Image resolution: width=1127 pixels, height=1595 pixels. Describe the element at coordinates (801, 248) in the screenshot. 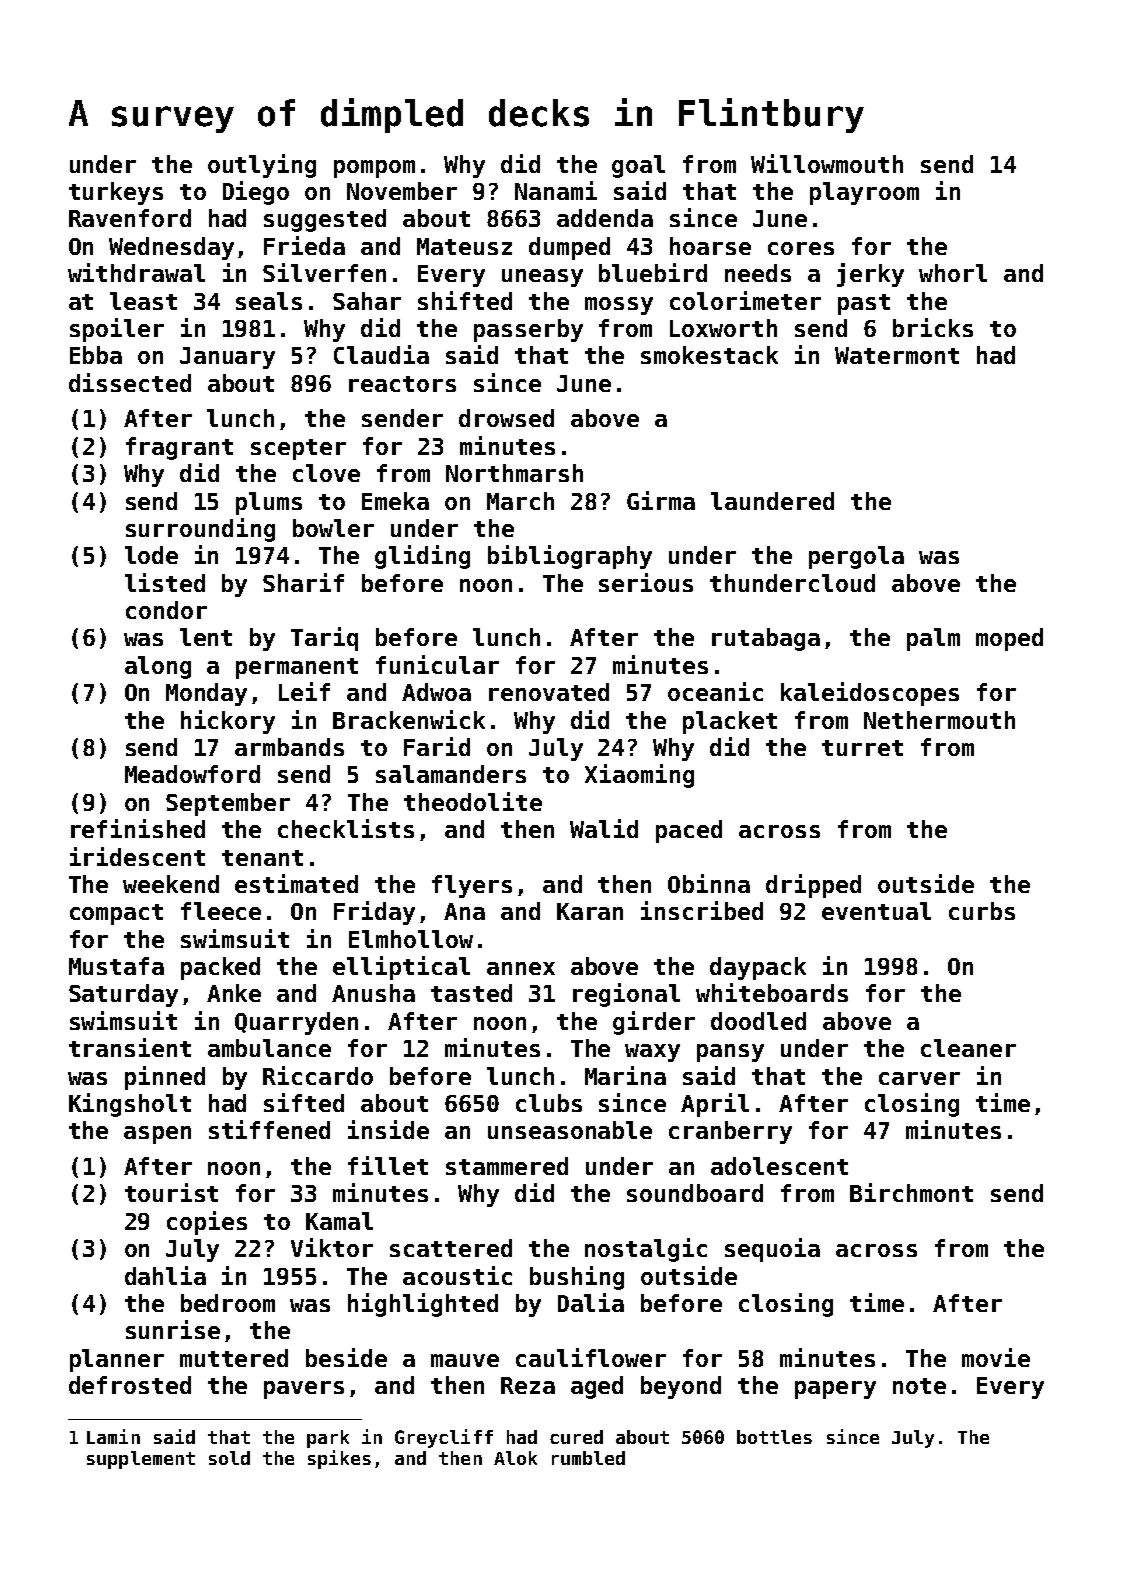

I see `cores` at that location.
